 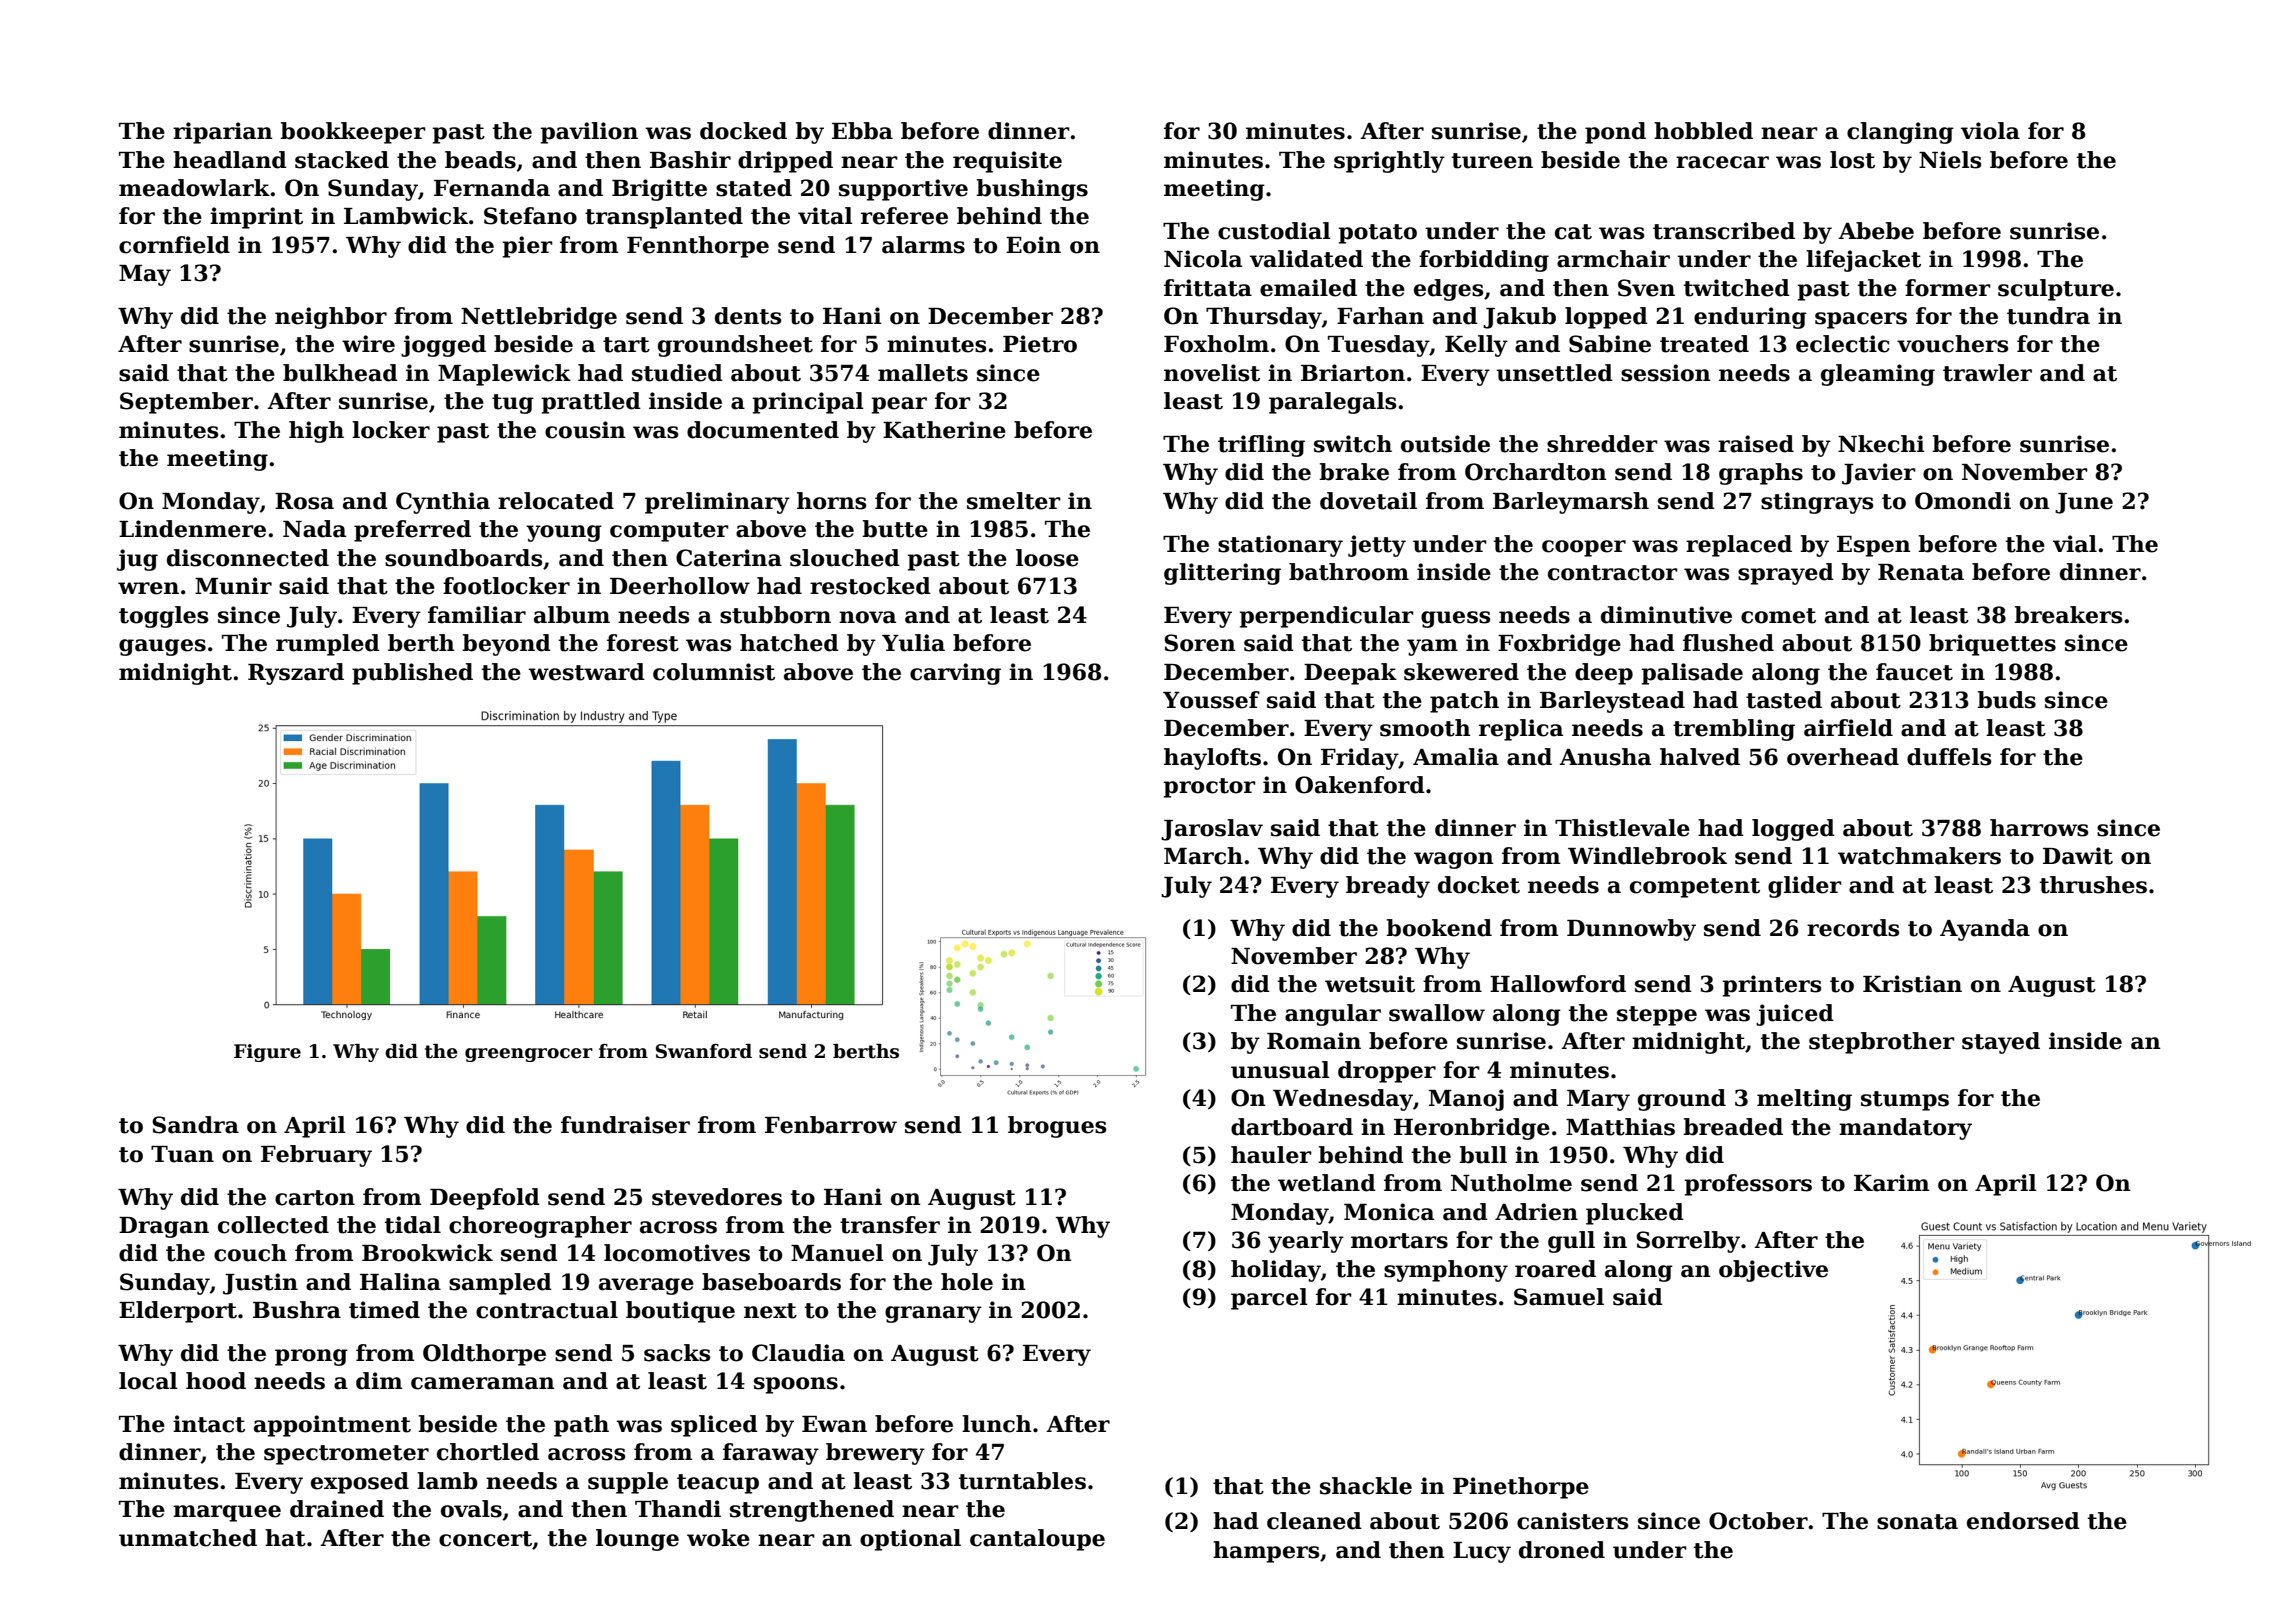 I want to click on unmatched, so click(x=188, y=1538).
